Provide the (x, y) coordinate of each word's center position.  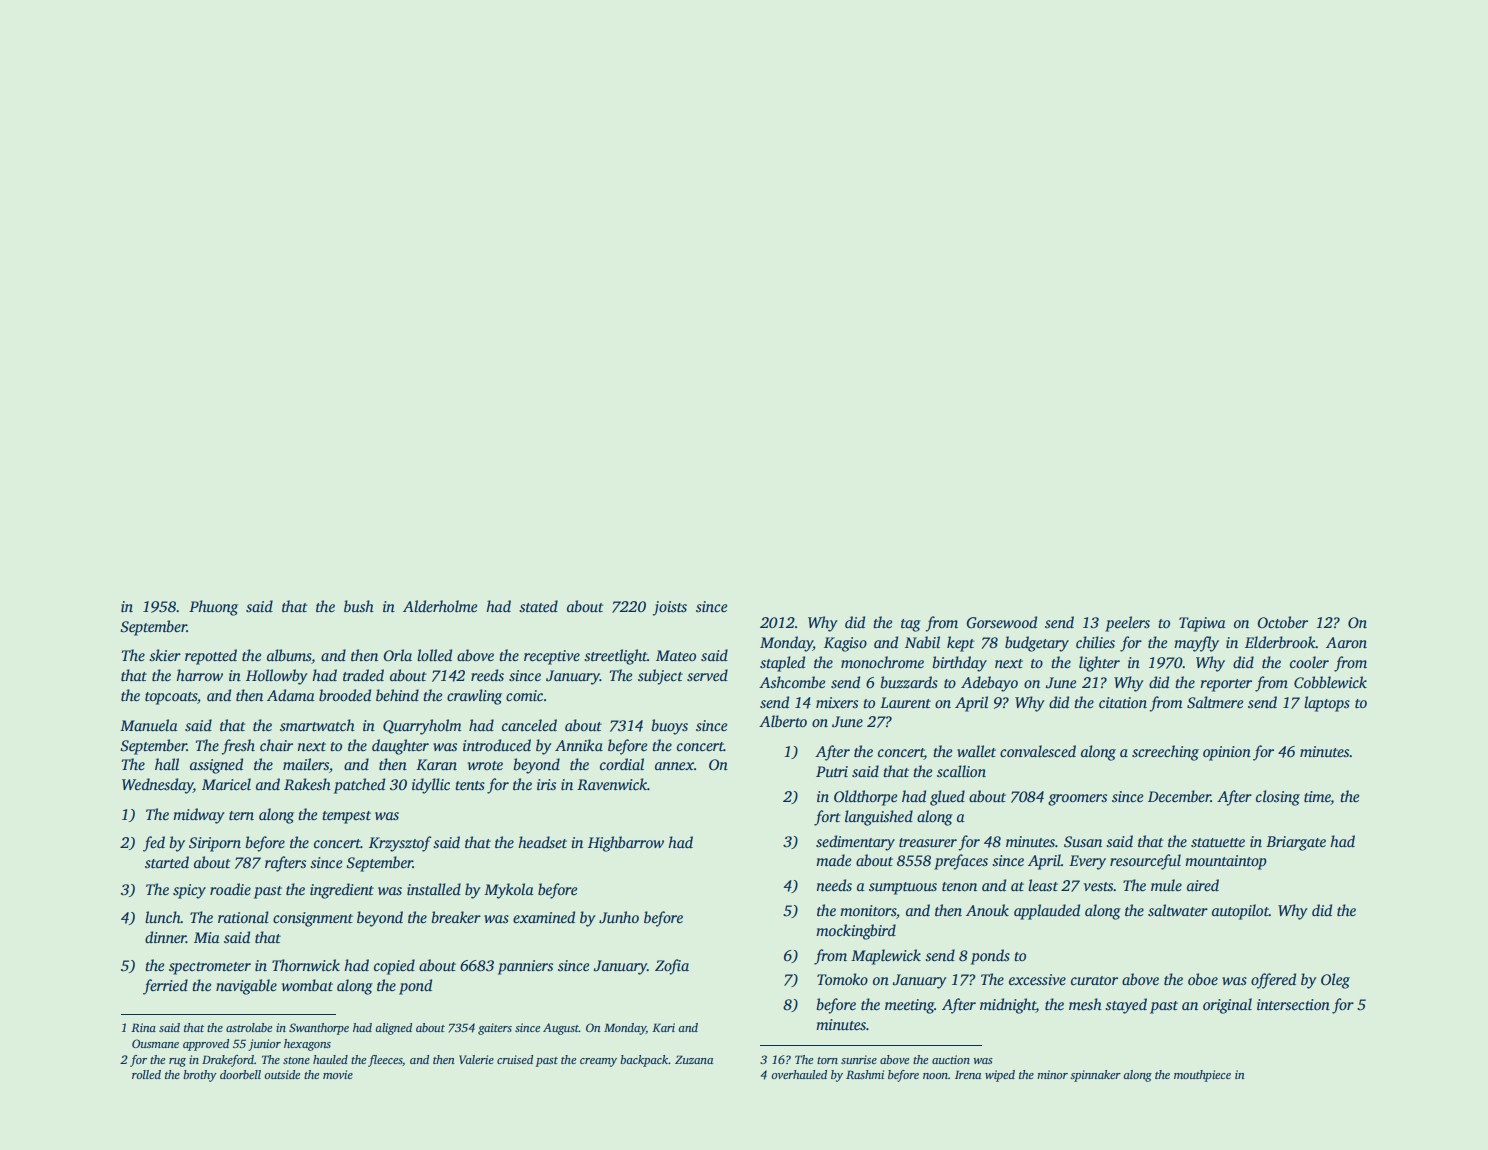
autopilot (1240, 912)
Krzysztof (400, 844)
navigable (246, 987)
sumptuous (903, 888)
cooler (1309, 662)
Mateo (676, 655)
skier (165, 655)
